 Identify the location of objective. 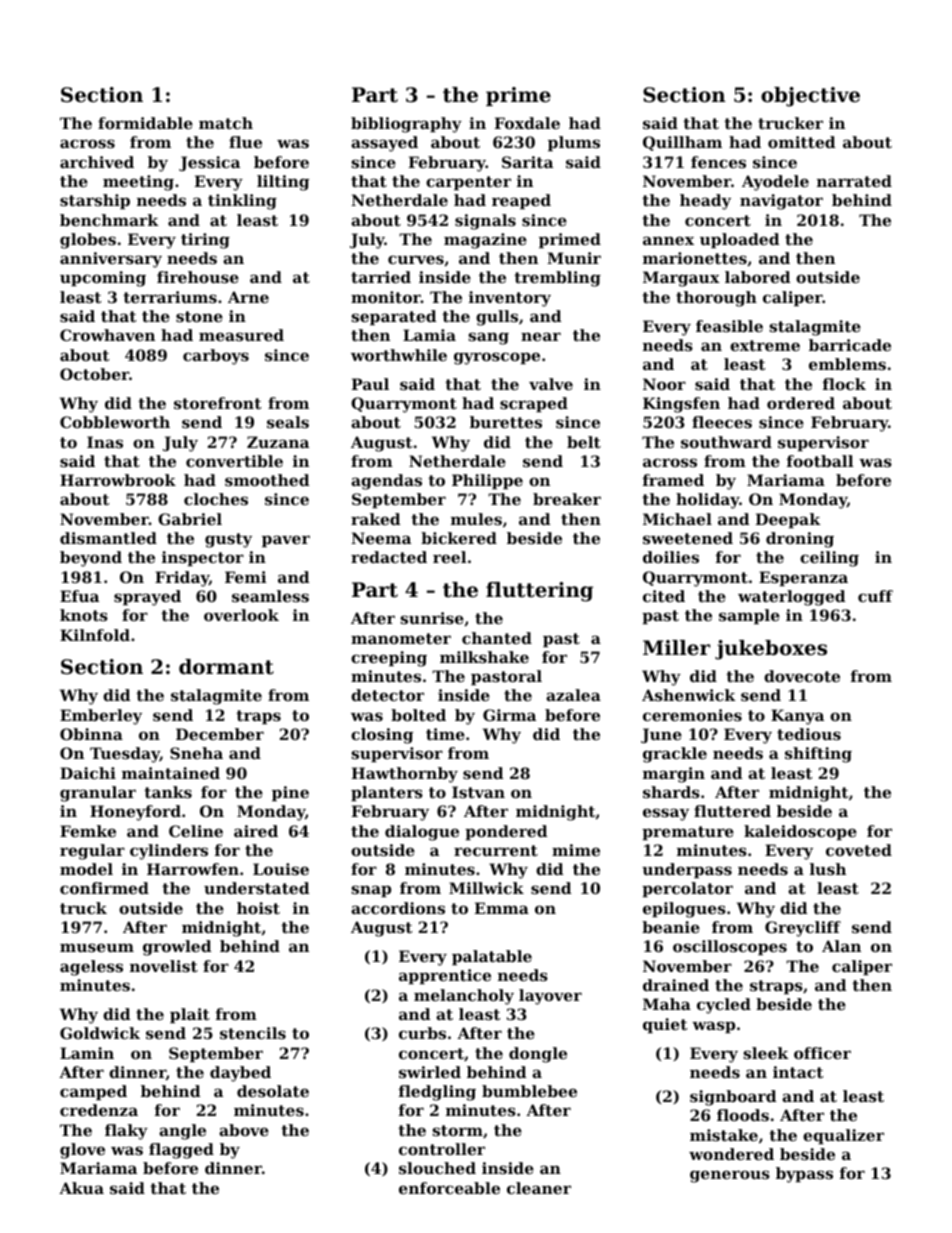
(810, 97).
